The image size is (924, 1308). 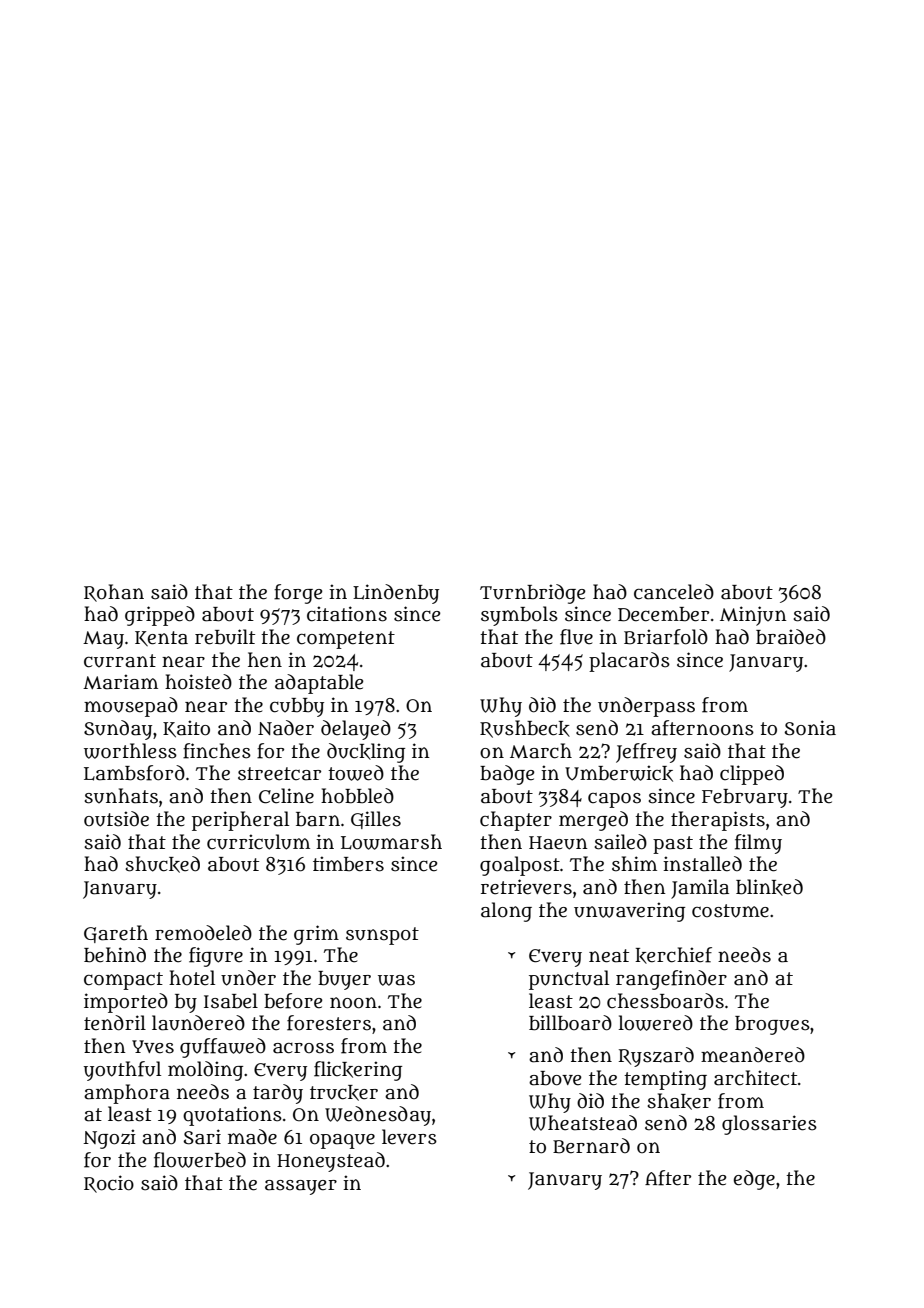 I want to click on February, so click(x=745, y=798).
